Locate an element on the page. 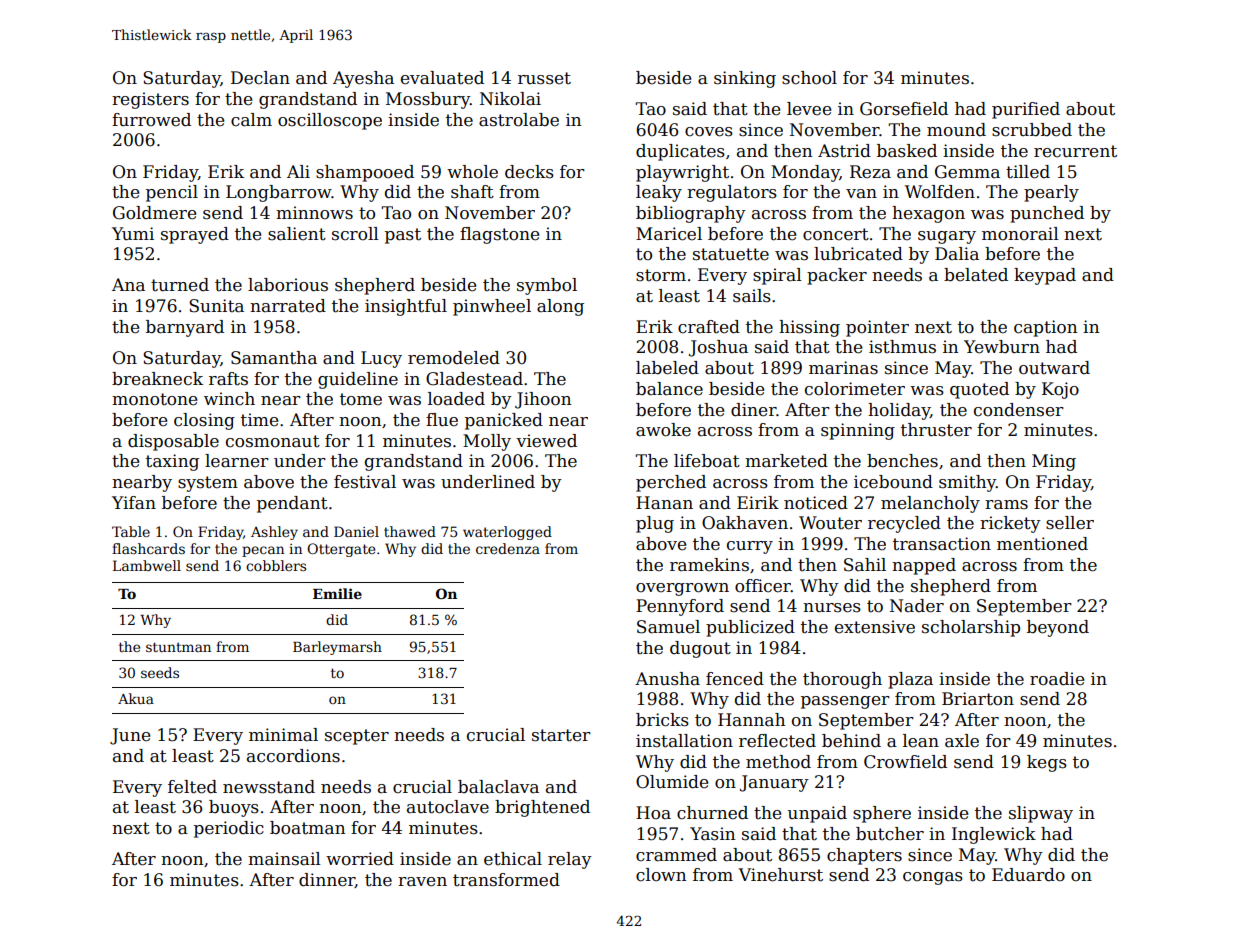 The image size is (1233, 952). dinner is located at coordinates (327, 880).
